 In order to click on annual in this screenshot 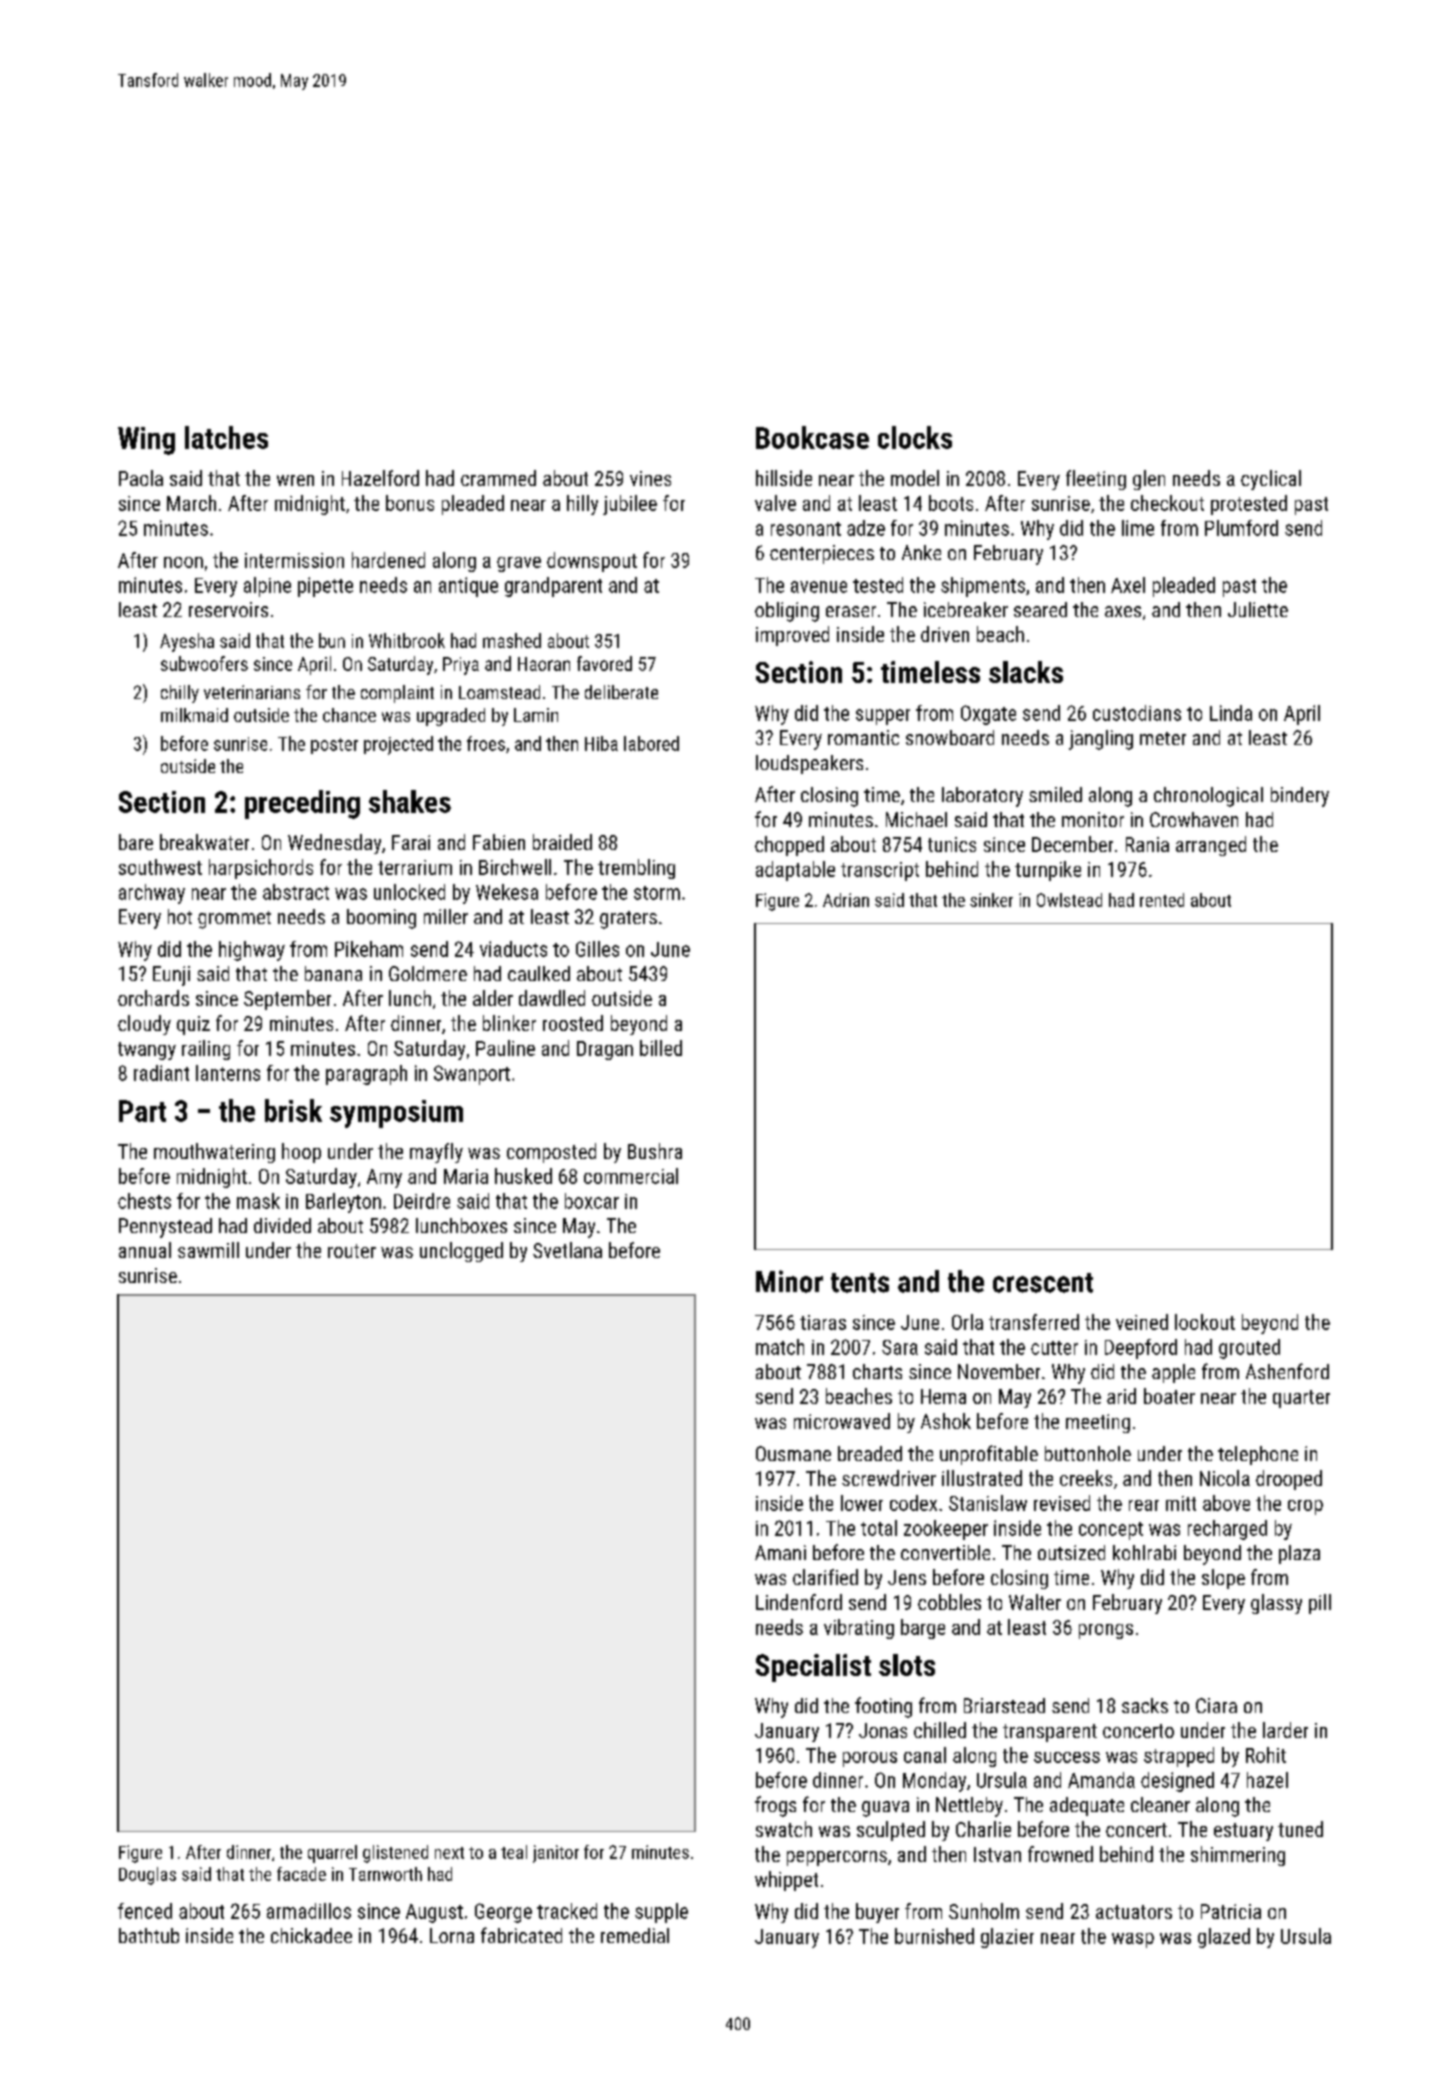, I will do `click(145, 1250)`.
